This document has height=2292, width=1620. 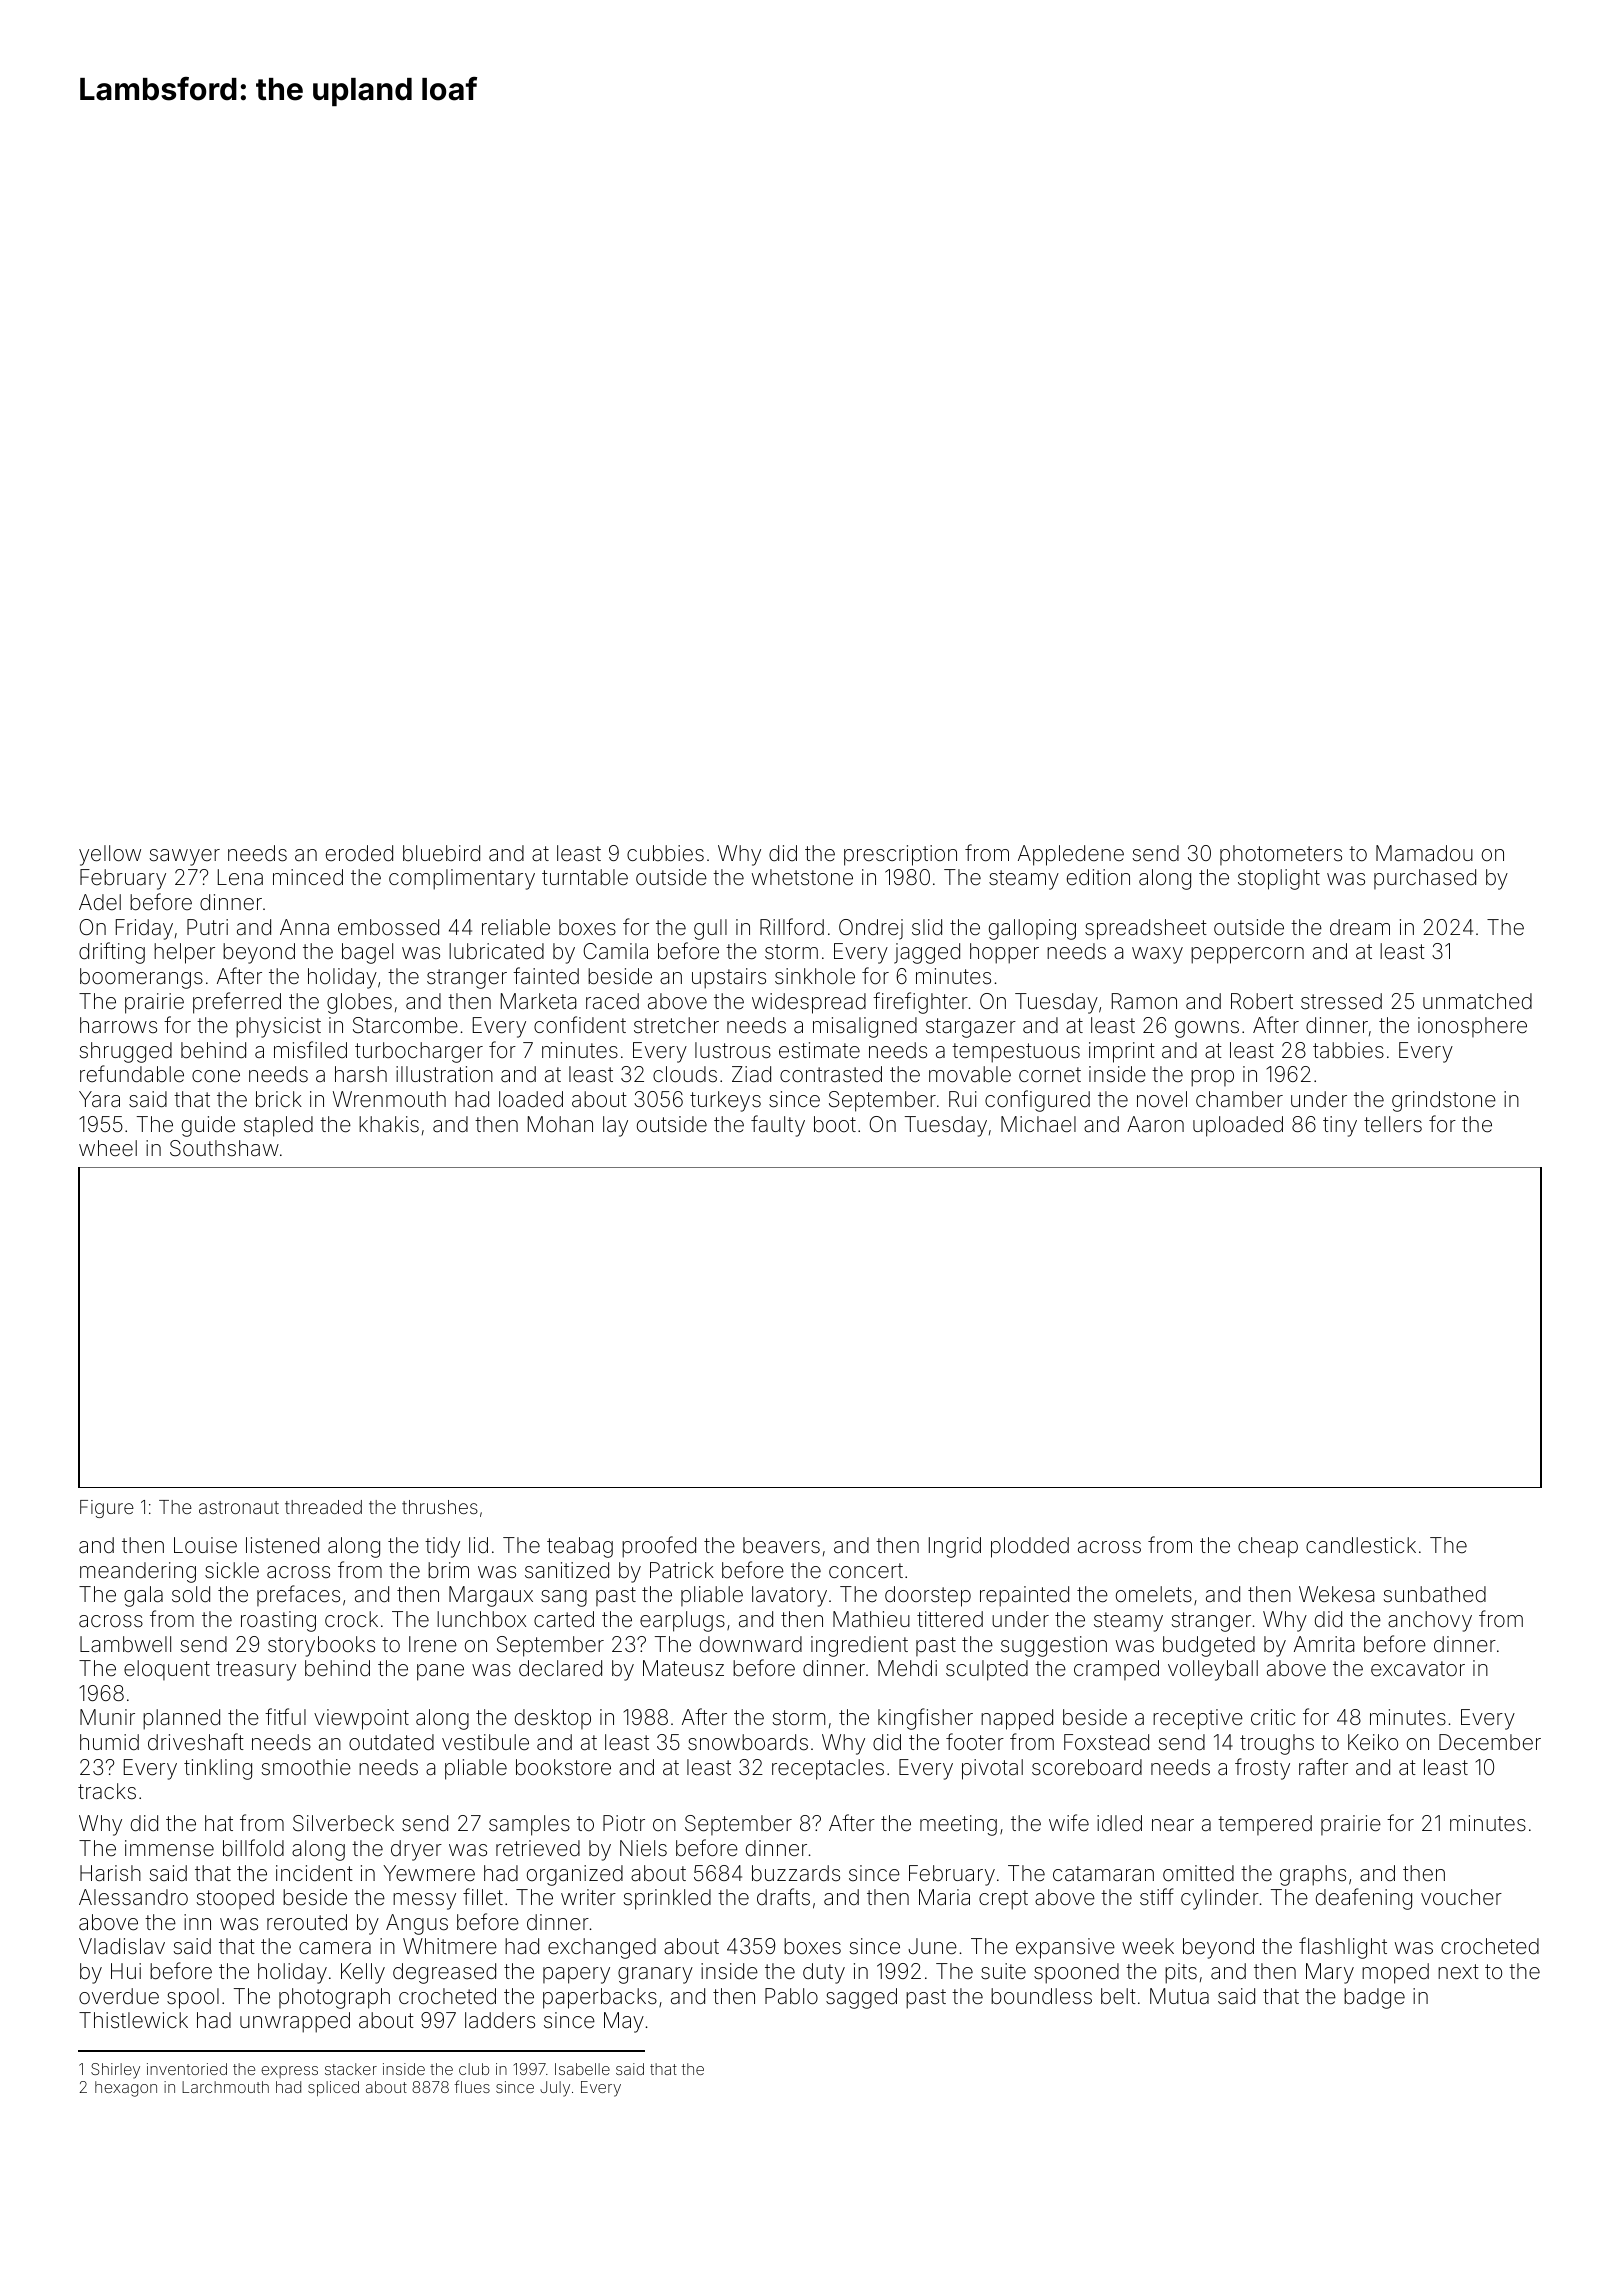 What do you see at coordinates (239, 1507) in the document?
I see `astronaut` at bounding box center [239, 1507].
